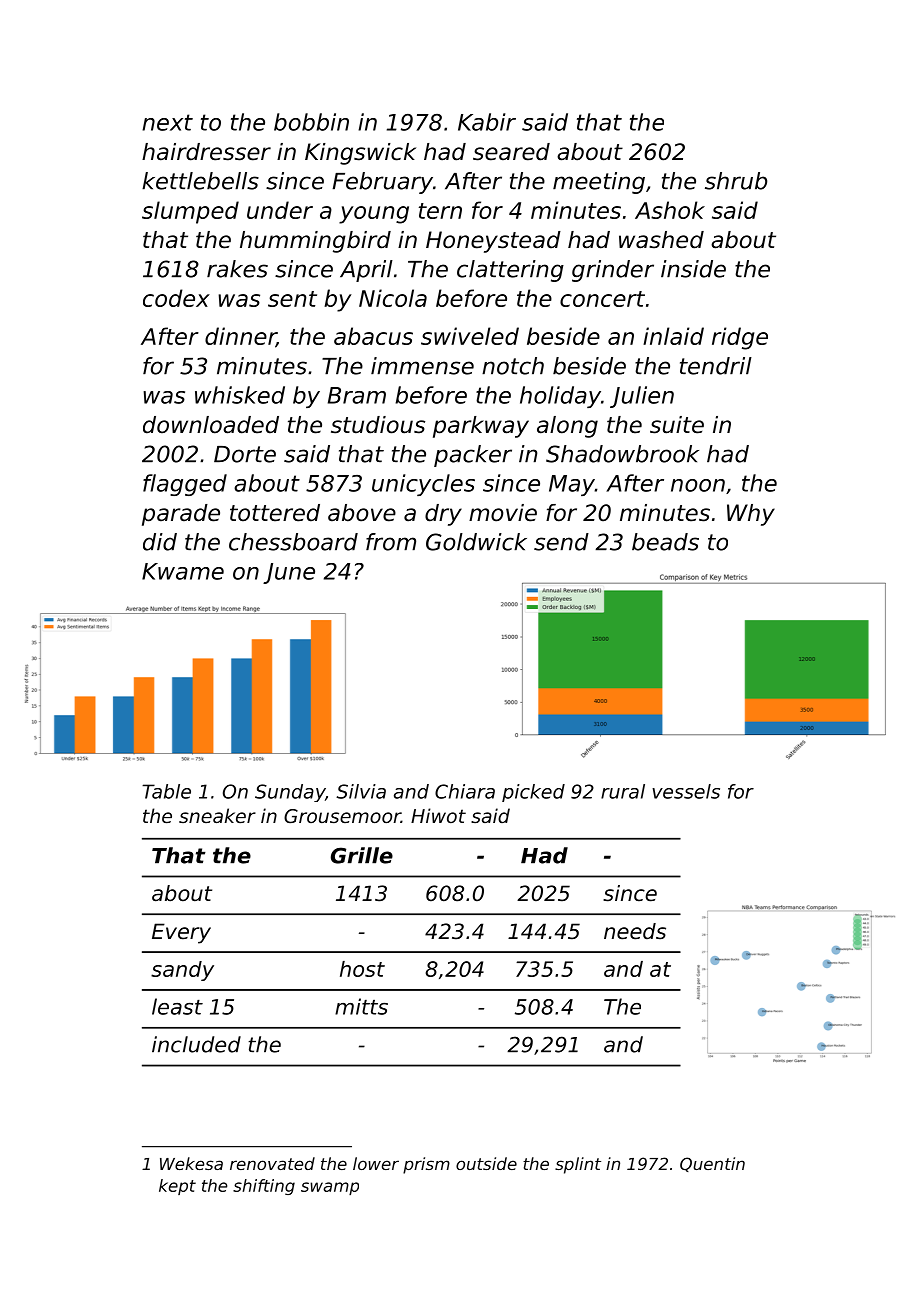 The height and width of the image is (1311, 924). Describe the element at coordinates (240, 337) in the image. I see `dinner` at that location.
